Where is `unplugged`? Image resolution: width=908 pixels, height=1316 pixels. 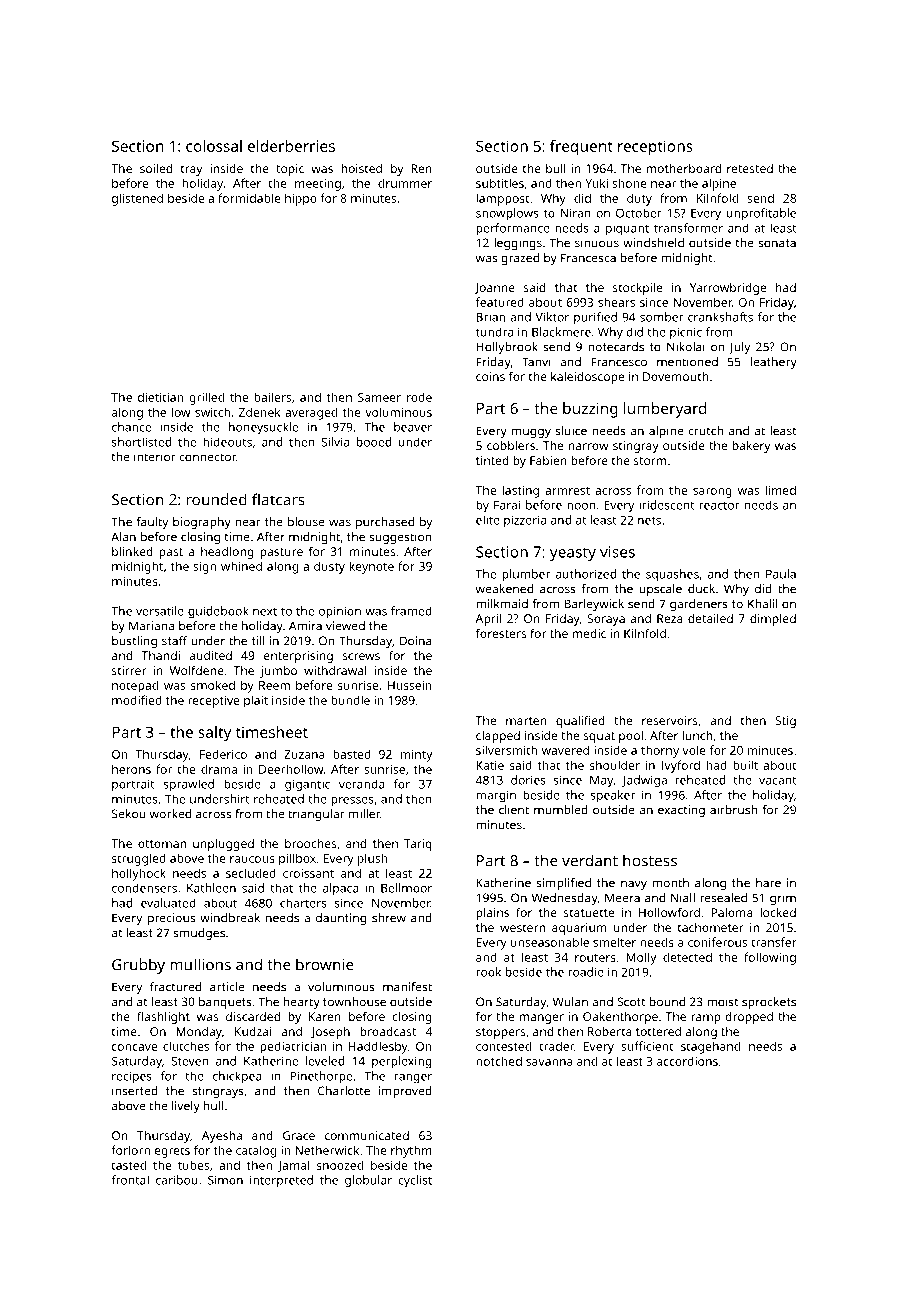
unplugged is located at coordinates (223, 845).
